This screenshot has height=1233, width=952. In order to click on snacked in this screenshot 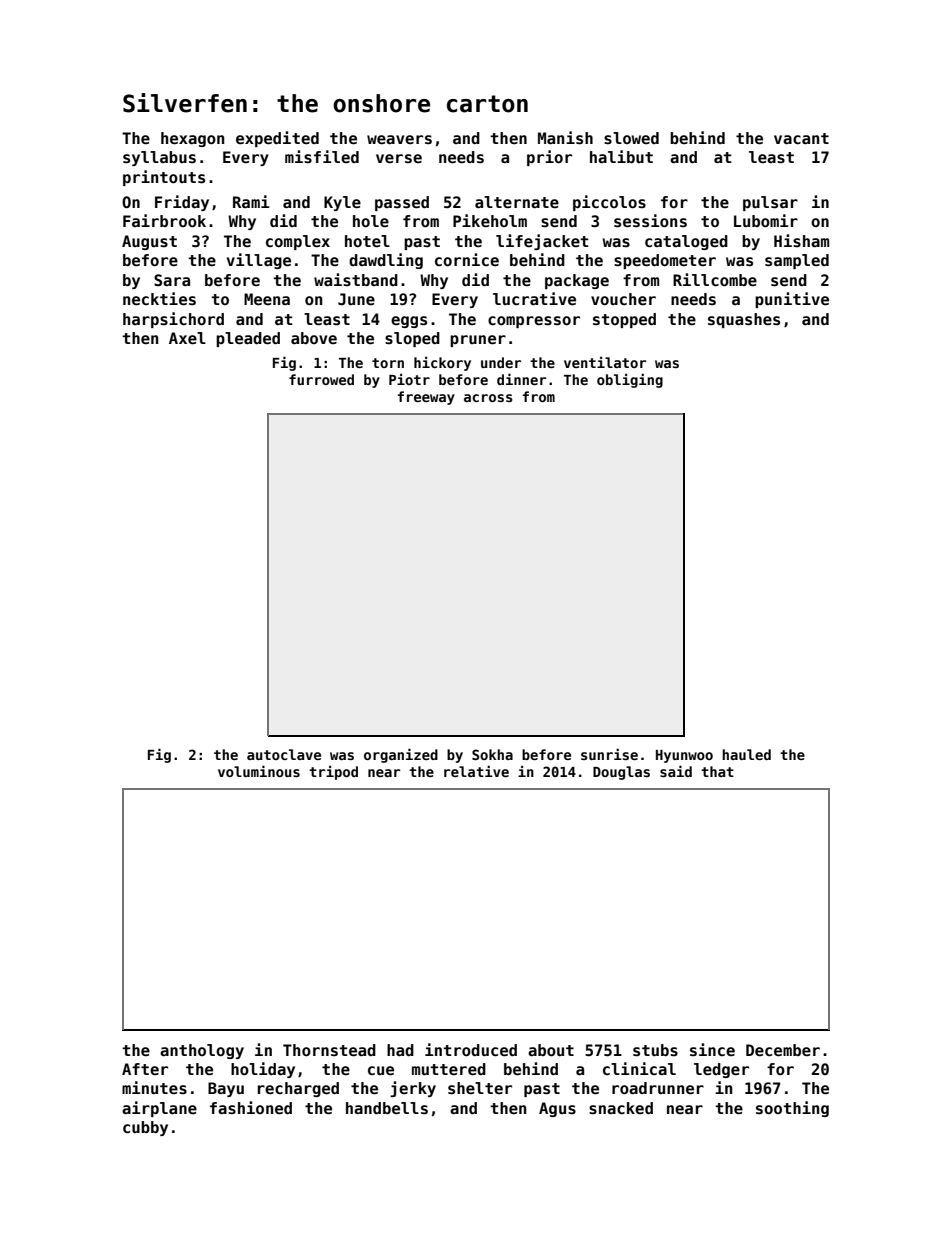, I will do `click(621, 1108)`.
